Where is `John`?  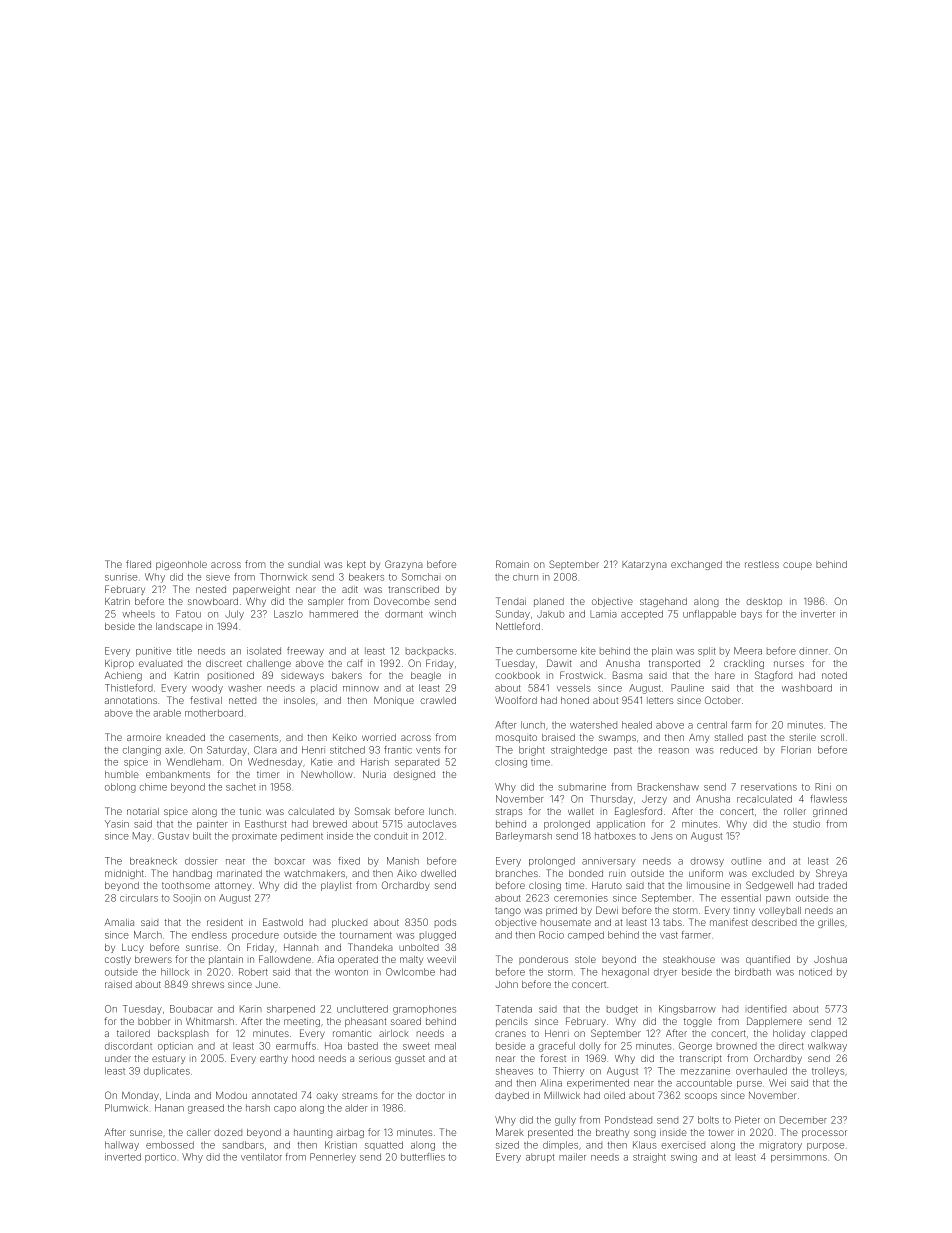 John is located at coordinates (507, 984).
